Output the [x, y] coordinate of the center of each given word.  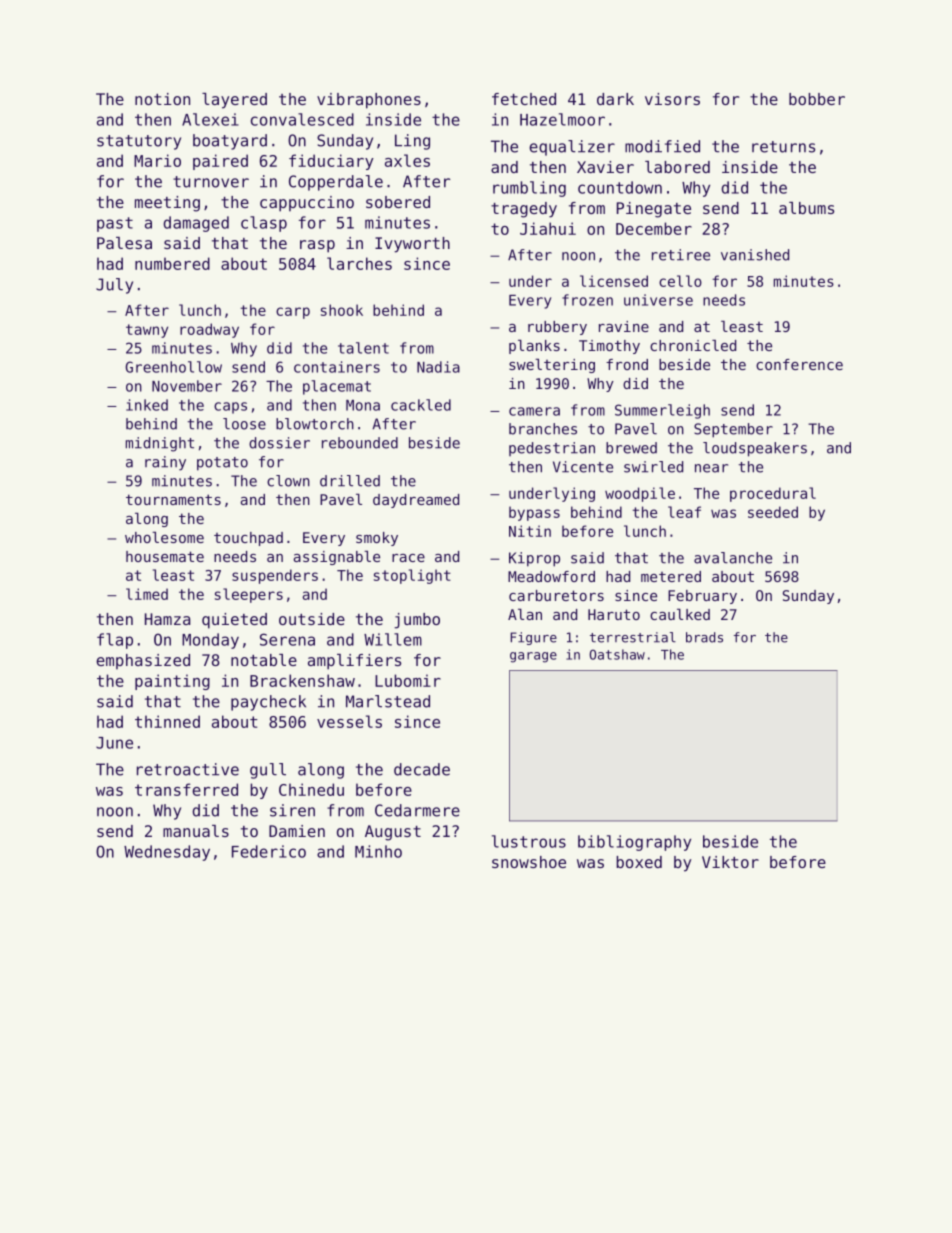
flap [115, 641]
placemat [337, 387]
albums [806, 208]
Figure [533, 638]
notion [162, 99]
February [702, 597]
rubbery [557, 328]
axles [407, 160]
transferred [186, 789]
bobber [817, 99]
